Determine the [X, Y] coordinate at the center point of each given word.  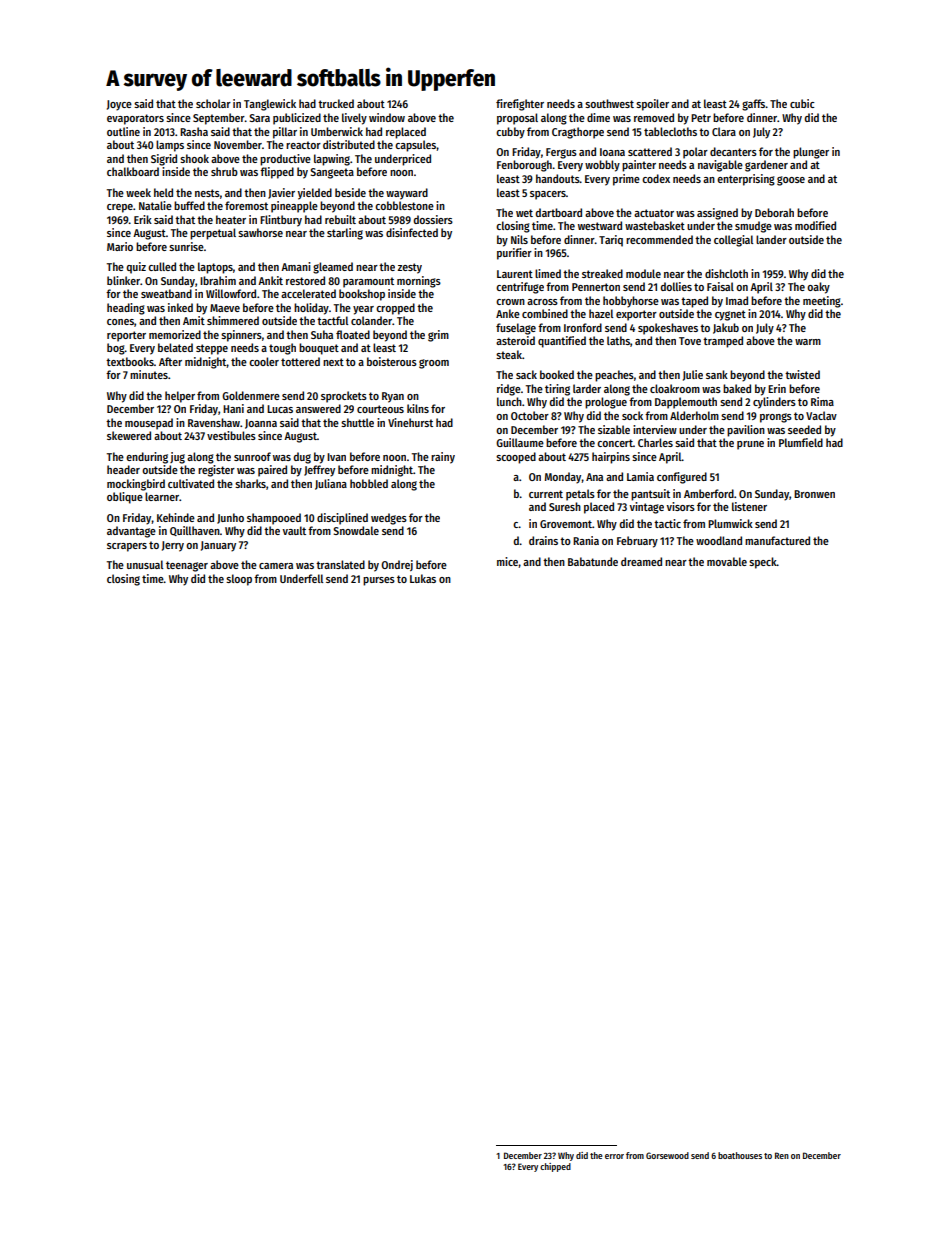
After [170, 361]
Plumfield [801, 442]
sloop [239, 580]
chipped [555, 1167]
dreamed [641, 561]
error [614, 1156]
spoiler [652, 105]
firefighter [520, 105]
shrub [224, 171]
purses [379, 581]
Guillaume [520, 442]
